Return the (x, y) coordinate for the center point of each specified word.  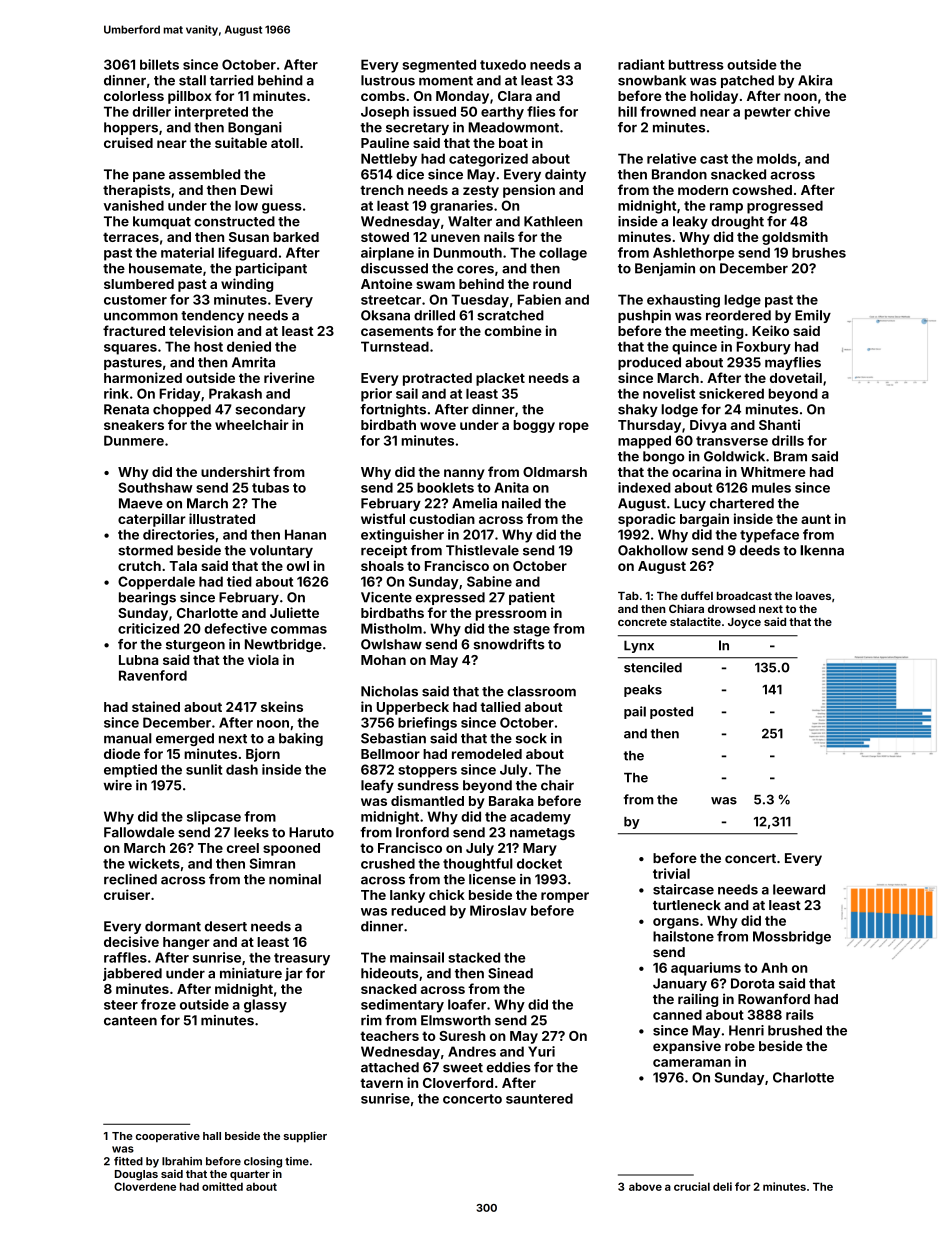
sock (531, 738)
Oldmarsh (555, 472)
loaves (813, 596)
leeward (799, 889)
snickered (731, 393)
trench (382, 190)
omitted (222, 1186)
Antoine (386, 283)
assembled (204, 174)
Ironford (422, 832)
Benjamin (665, 269)
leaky (690, 222)
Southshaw (155, 487)
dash (242, 769)
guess (282, 208)
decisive (131, 941)
